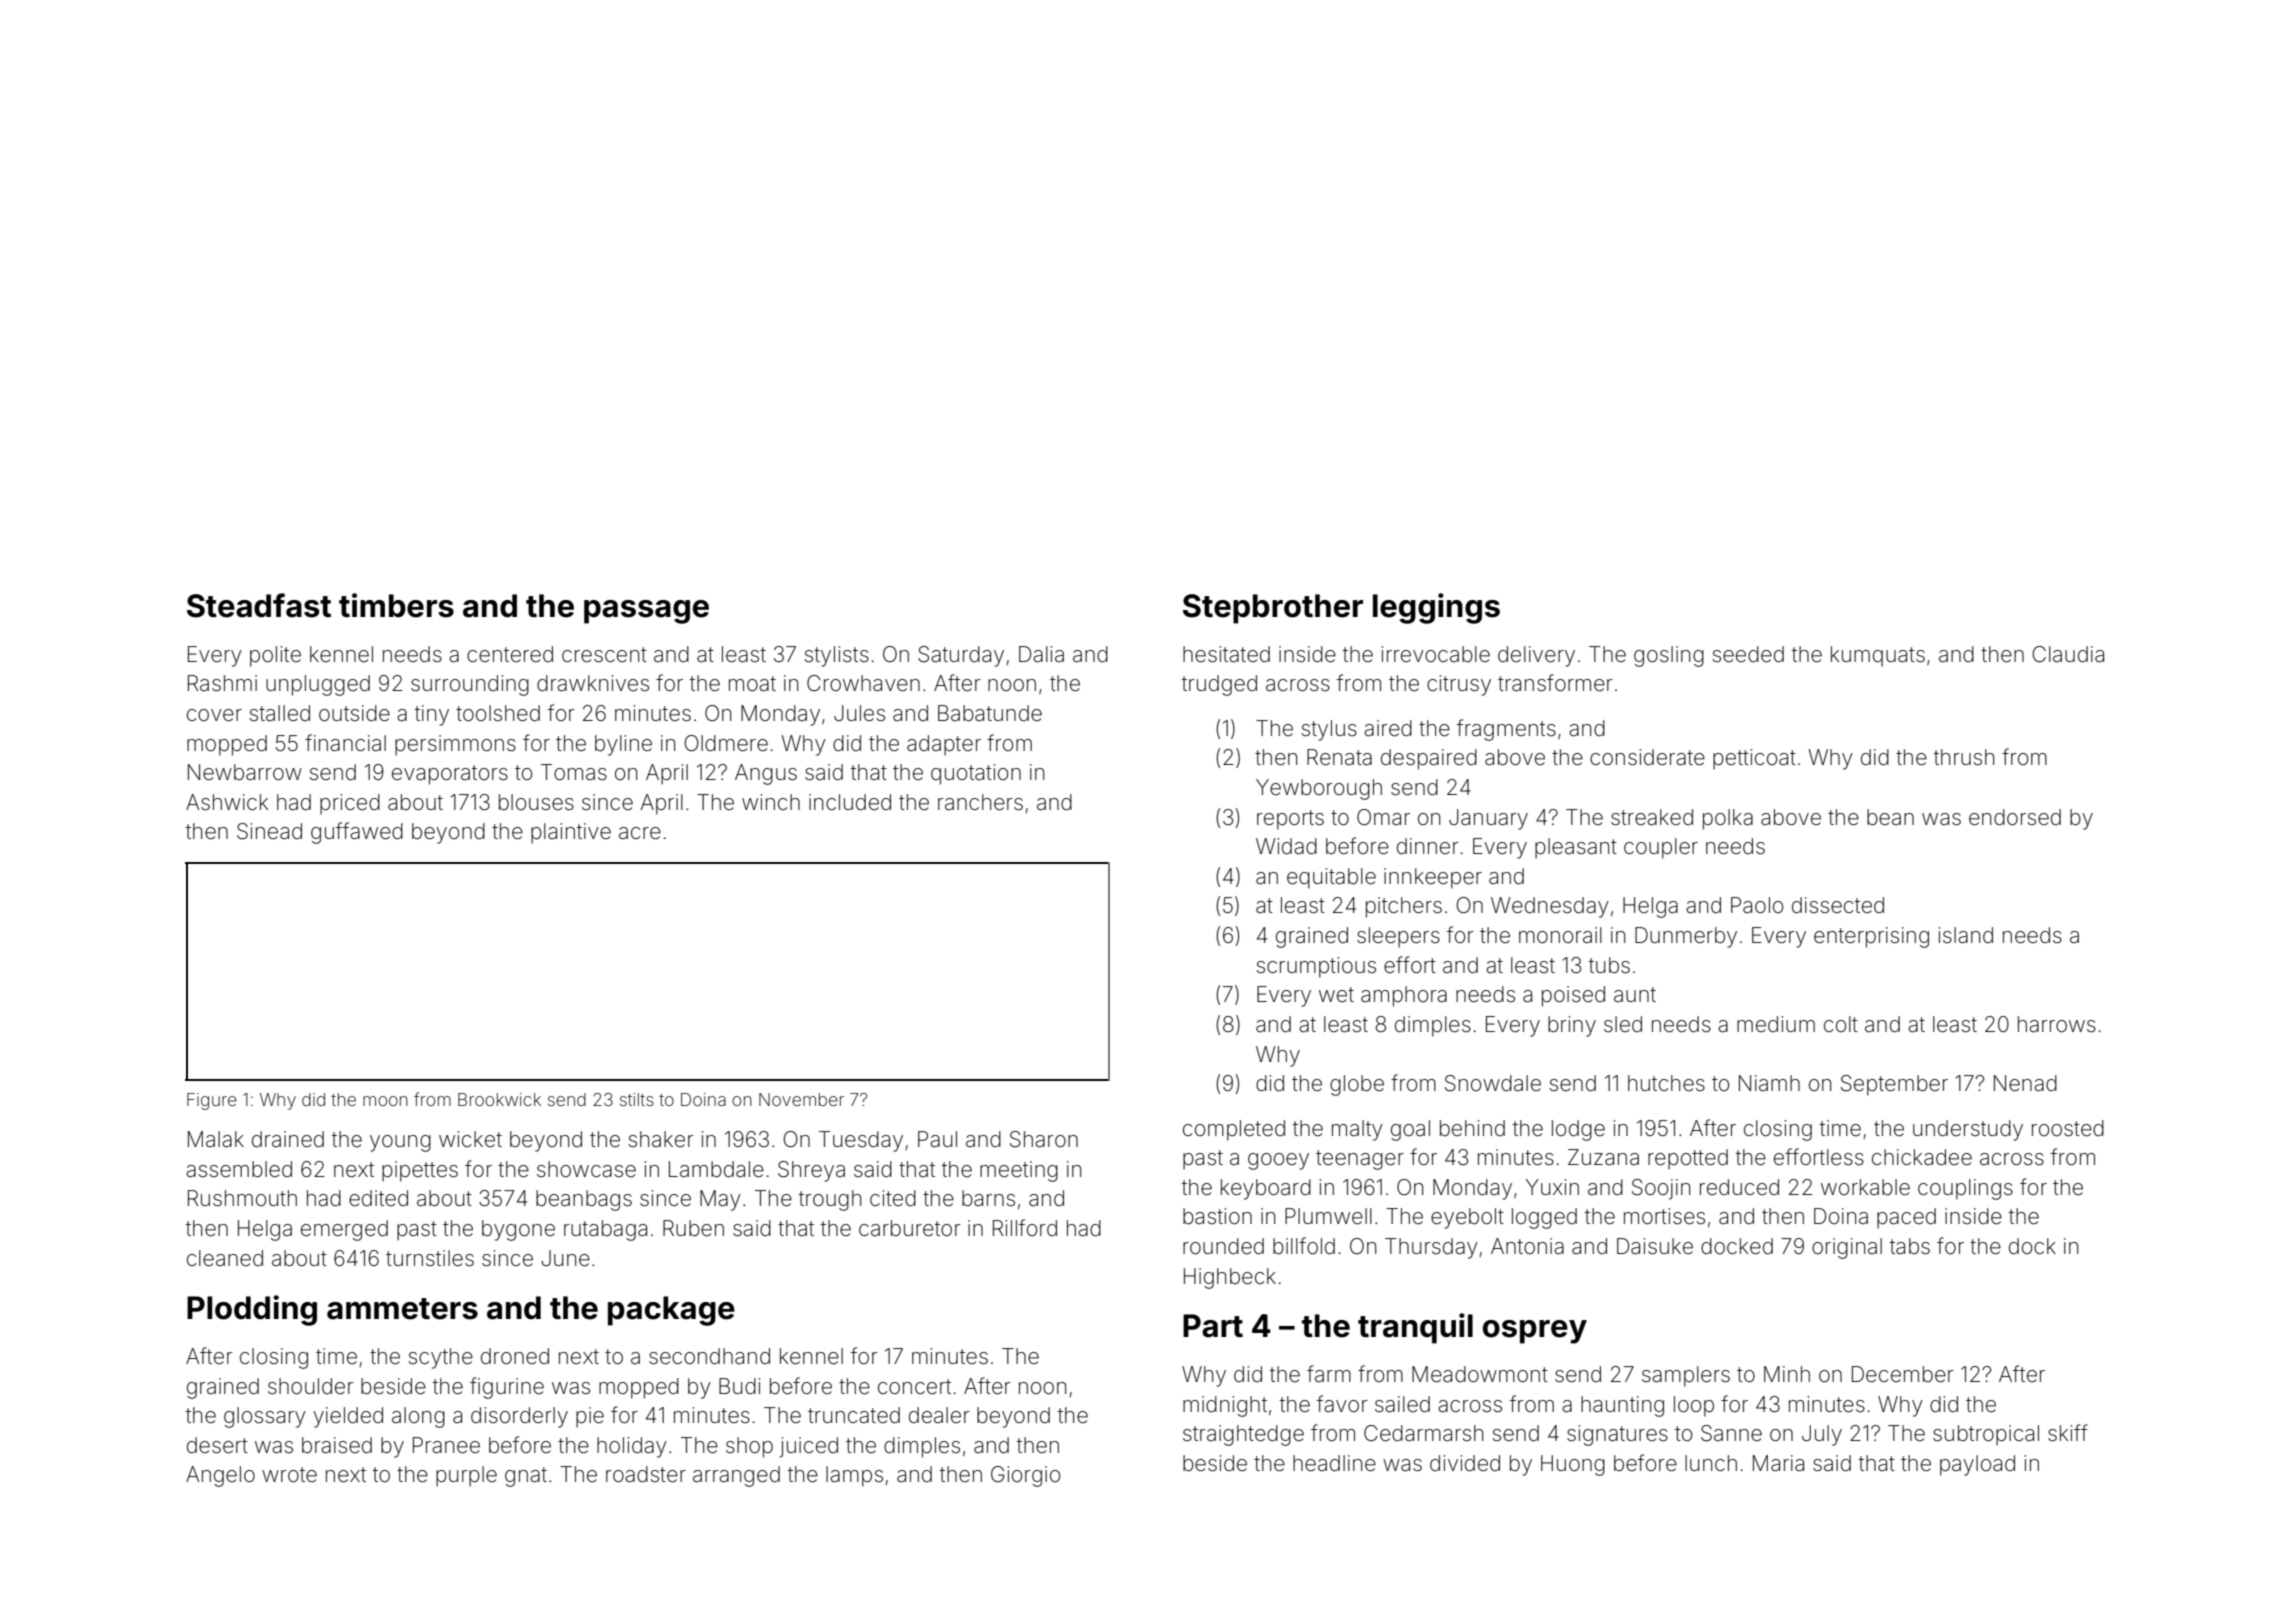 This screenshot has width=2292, height=1620. What do you see at coordinates (1273, 609) in the screenshot?
I see `Stepbrother` at bounding box center [1273, 609].
